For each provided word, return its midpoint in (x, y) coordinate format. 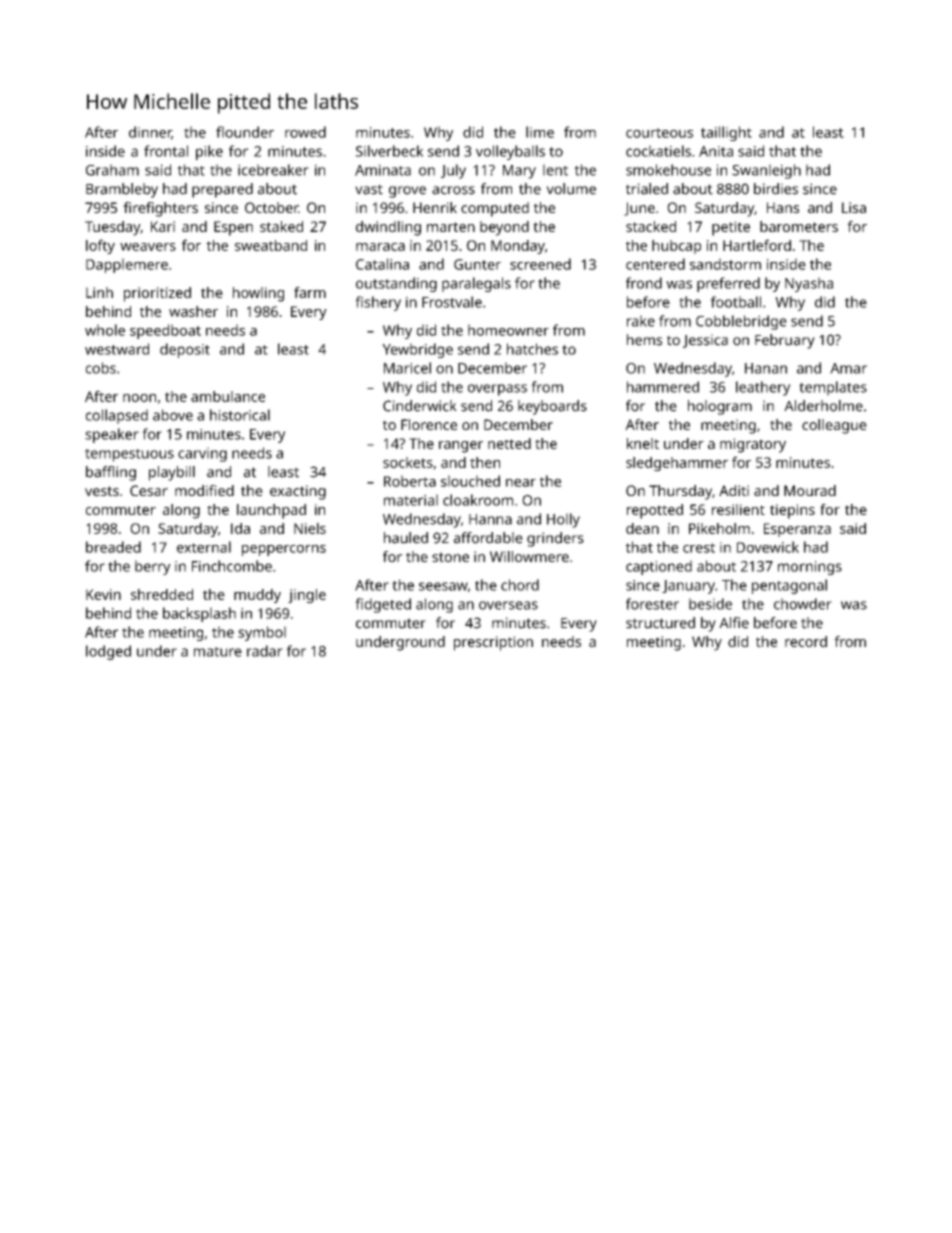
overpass (497, 390)
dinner (150, 133)
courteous (659, 133)
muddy (257, 596)
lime (540, 132)
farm (310, 292)
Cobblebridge (741, 322)
